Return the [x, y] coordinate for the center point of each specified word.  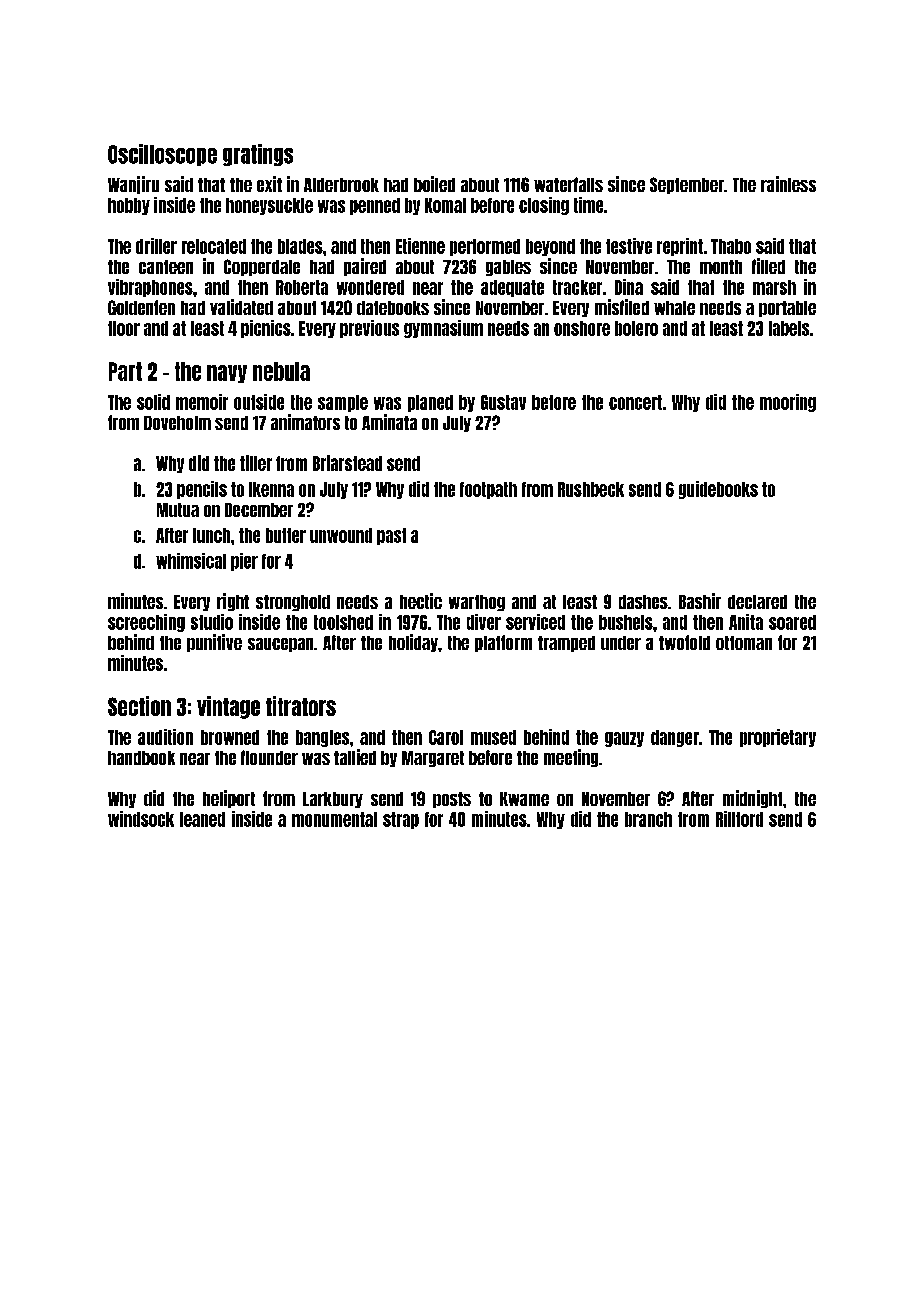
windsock [141, 819]
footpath [488, 490]
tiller [256, 463]
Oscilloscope [162, 155]
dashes [643, 602]
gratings [258, 155]
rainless [788, 184]
